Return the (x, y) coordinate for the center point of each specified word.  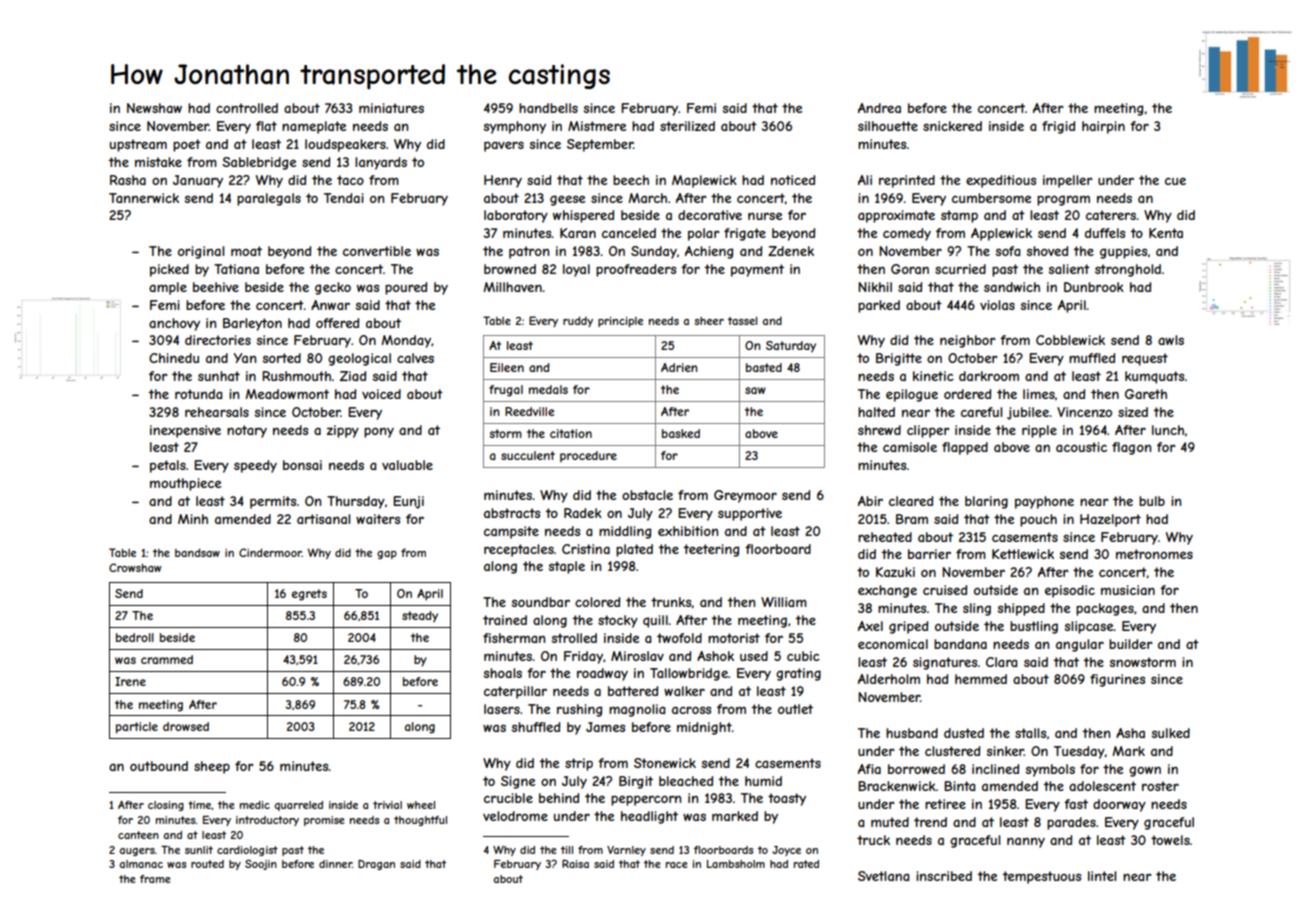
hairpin (1103, 127)
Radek (583, 513)
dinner (335, 864)
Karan (578, 233)
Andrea (879, 108)
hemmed (981, 679)
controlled (247, 108)
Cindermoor (270, 552)
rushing (579, 710)
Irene (130, 681)
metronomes (1154, 554)
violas (997, 305)
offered (337, 323)
